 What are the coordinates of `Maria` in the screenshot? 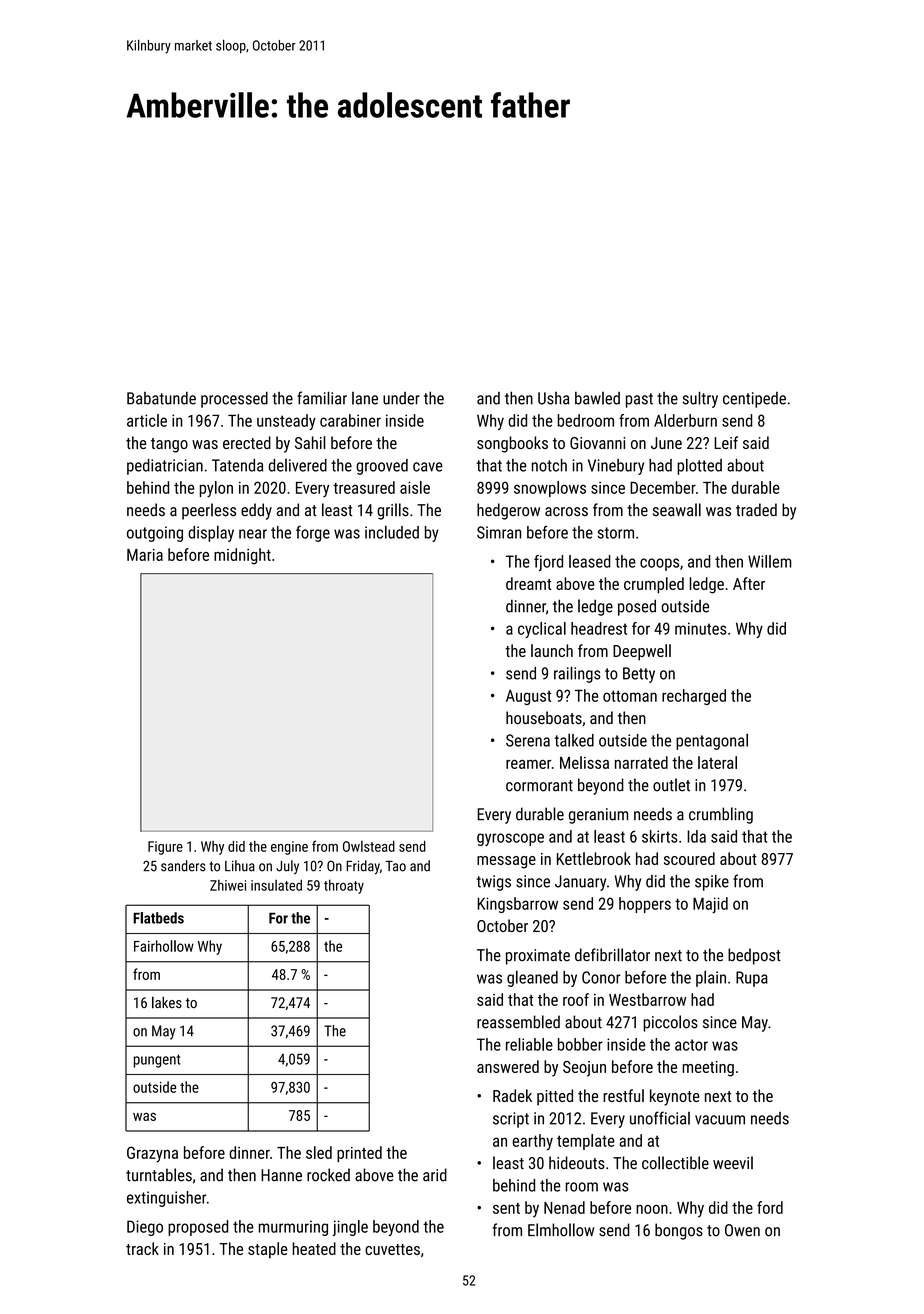 It's located at (145, 555).
